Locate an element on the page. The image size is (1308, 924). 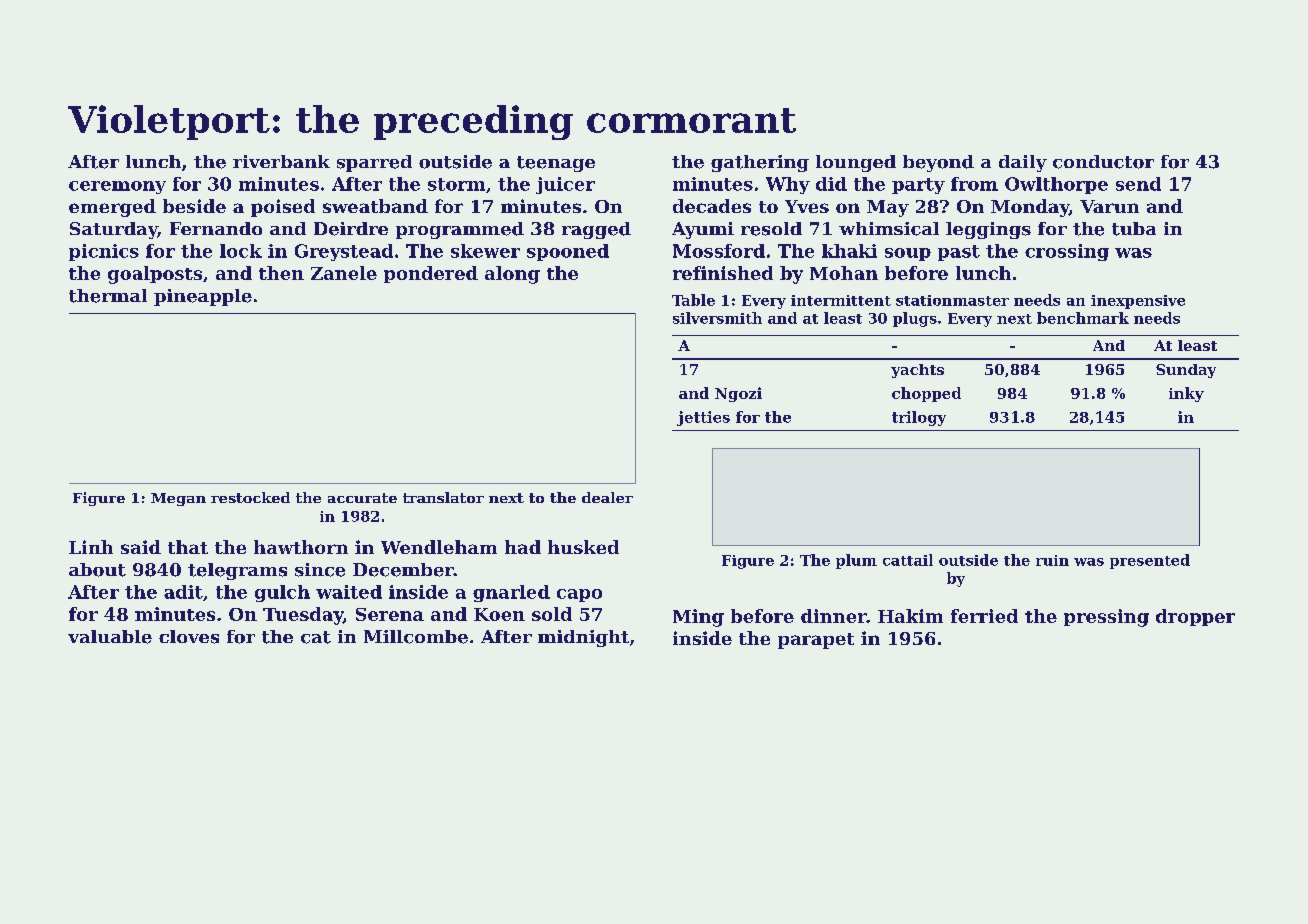
Ayumi is located at coordinates (703, 230).
